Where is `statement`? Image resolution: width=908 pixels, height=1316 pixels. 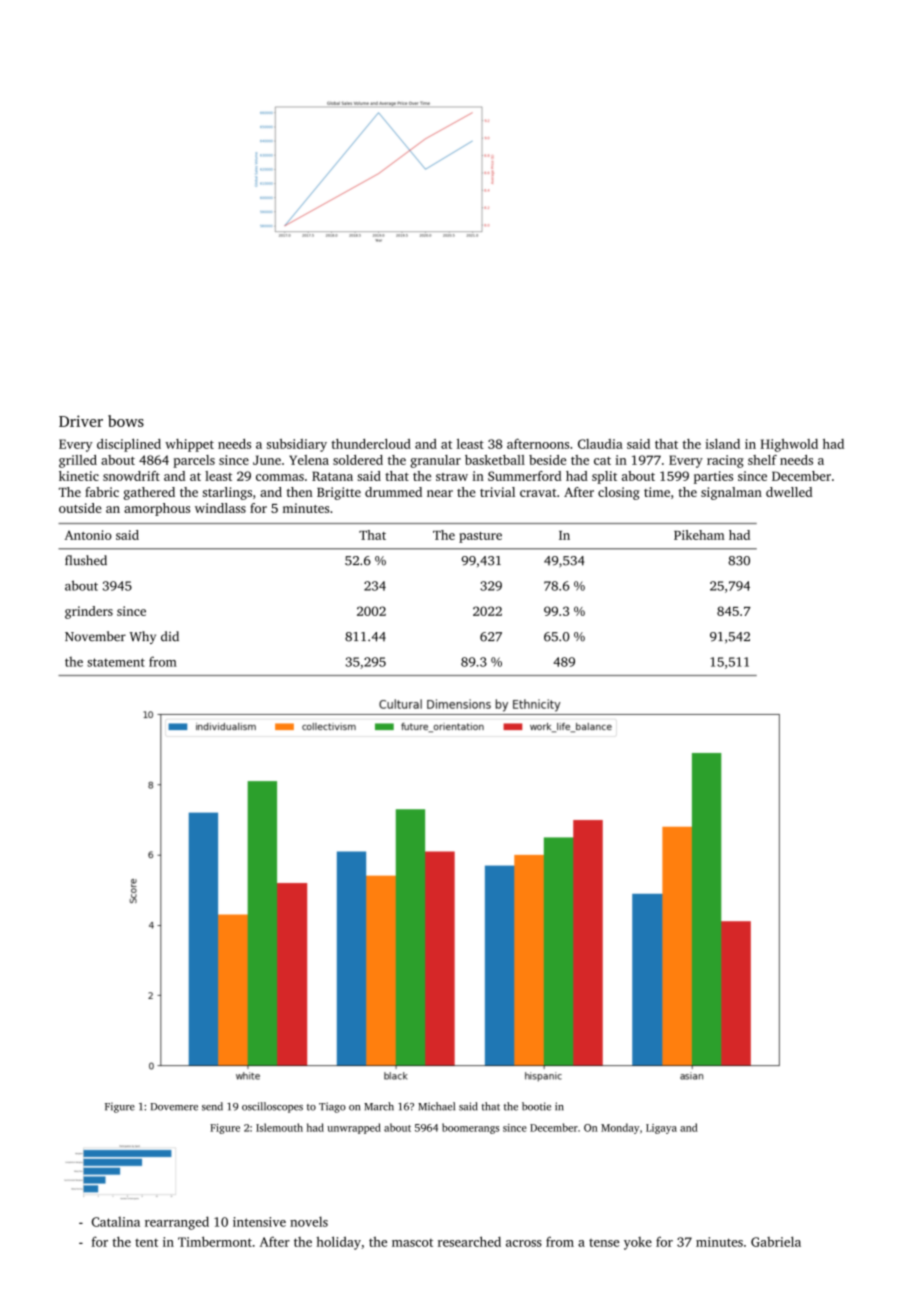 statement is located at coordinates (116, 662).
